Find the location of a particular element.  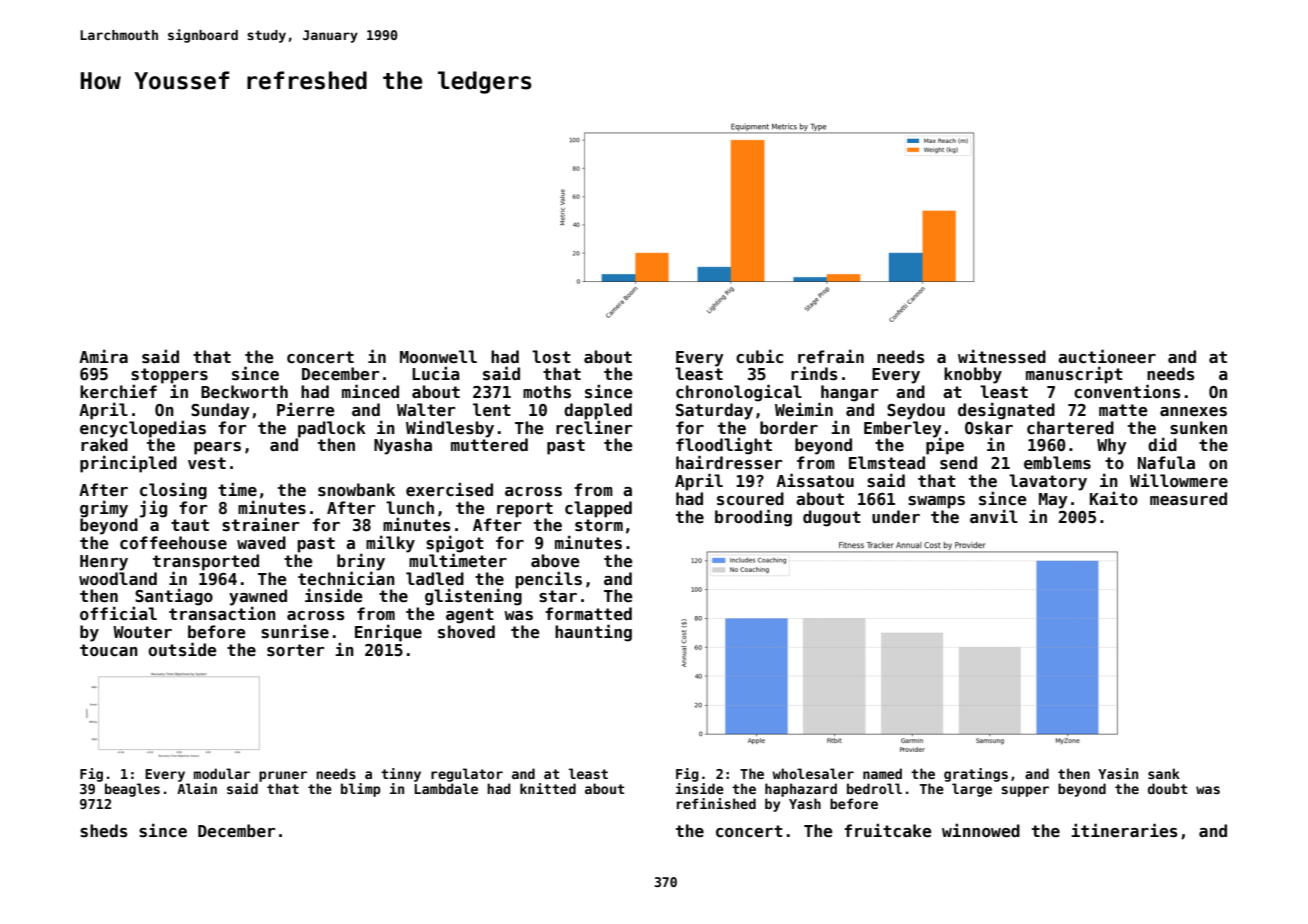

knitted is located at coordinates (548, 788).
